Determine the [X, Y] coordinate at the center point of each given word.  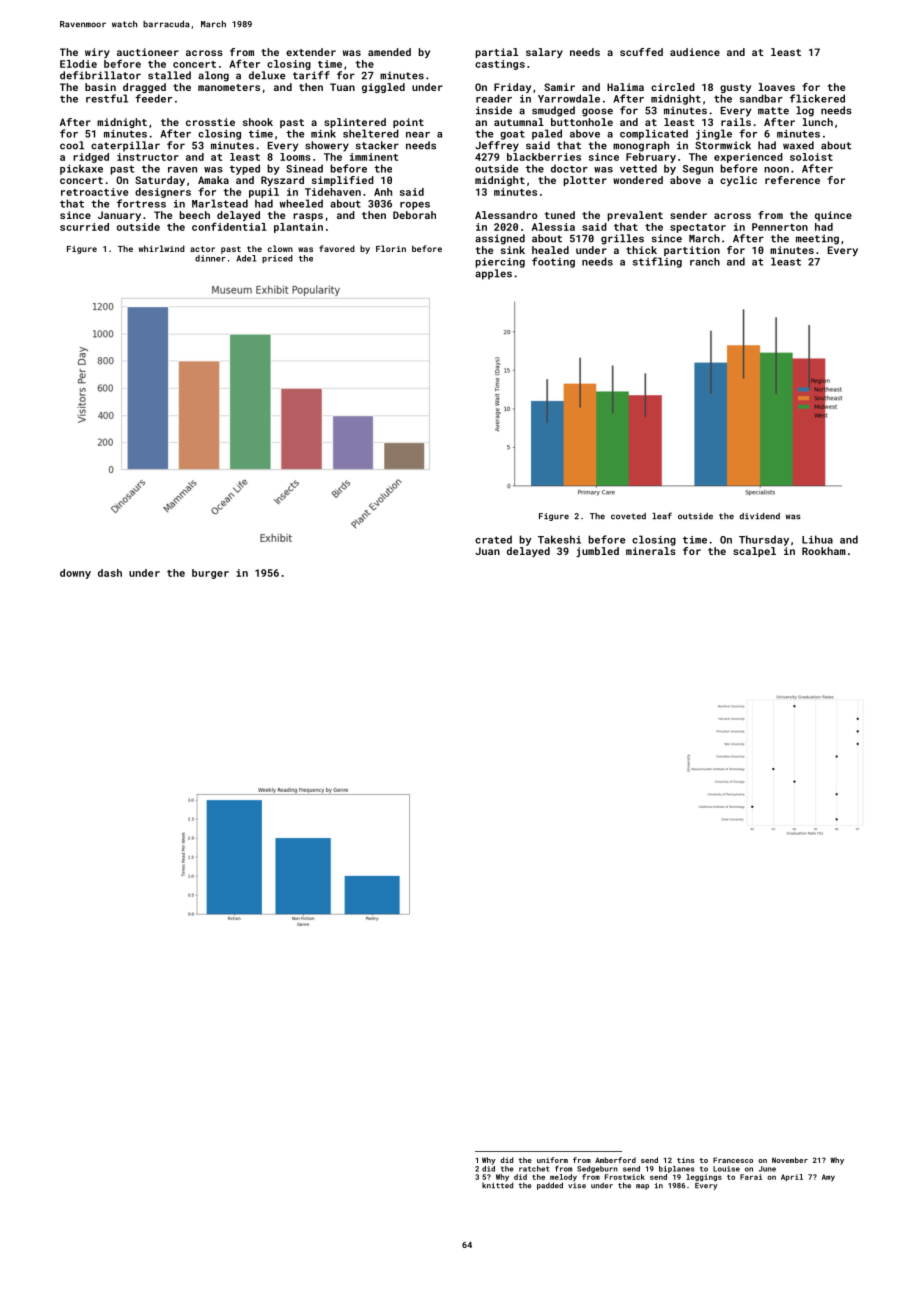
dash [110, 573]
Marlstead [220, 203]
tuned [560, 215]
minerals [651, 551]
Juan [487, 551]
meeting [817, 239]
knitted [497, 1185]
